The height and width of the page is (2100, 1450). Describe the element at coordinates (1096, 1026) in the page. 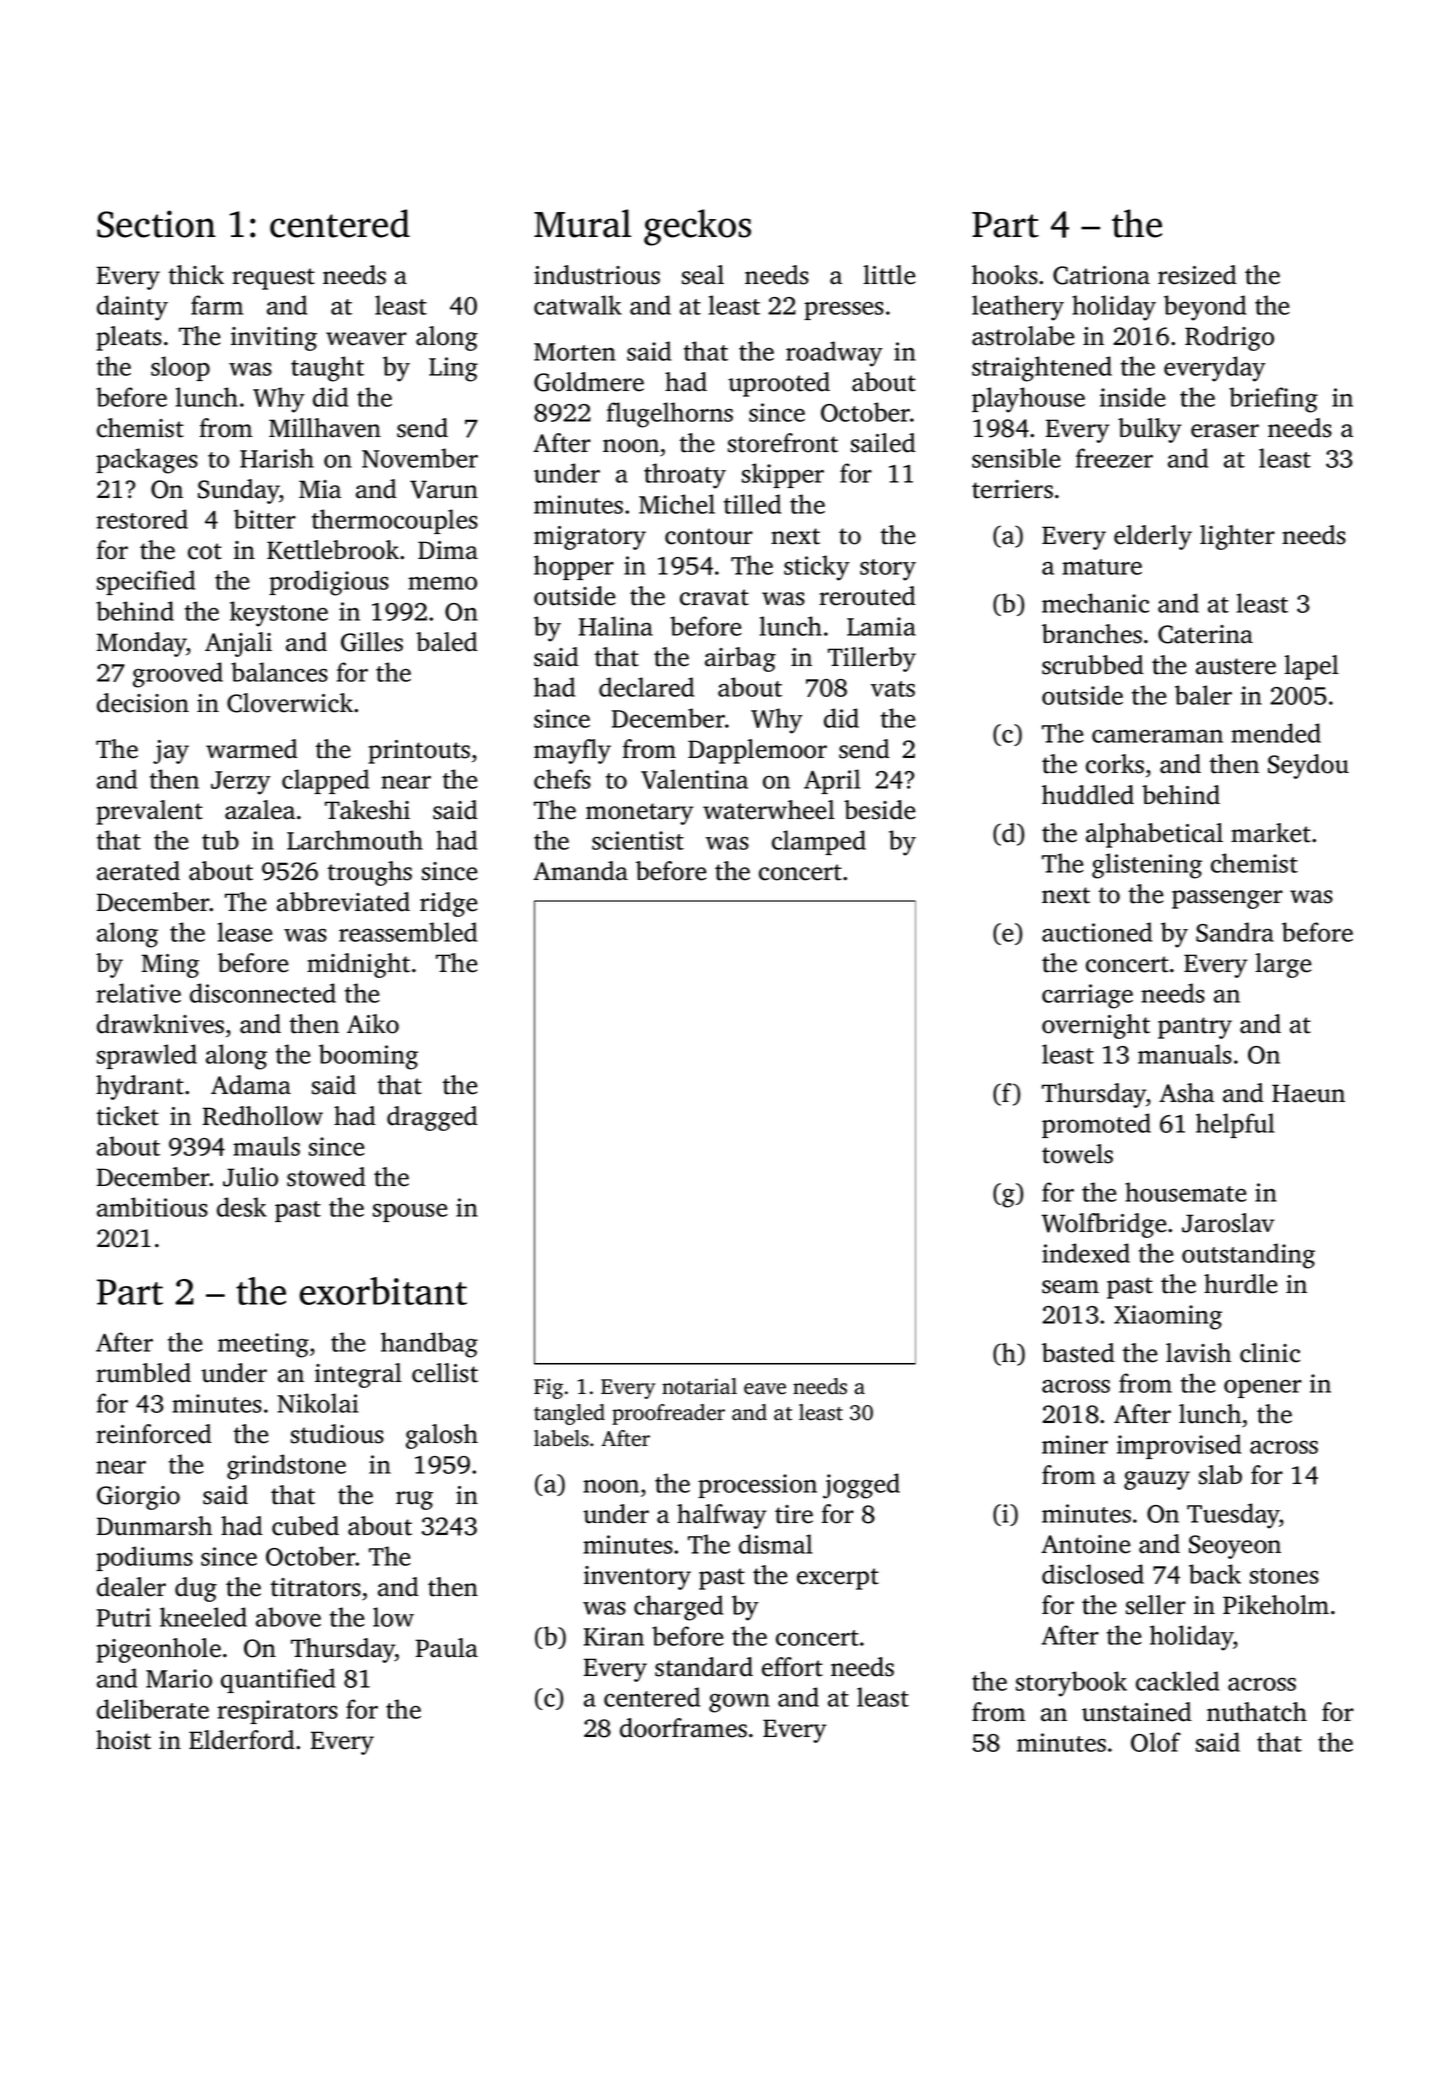

I see `overnight` at that location.
